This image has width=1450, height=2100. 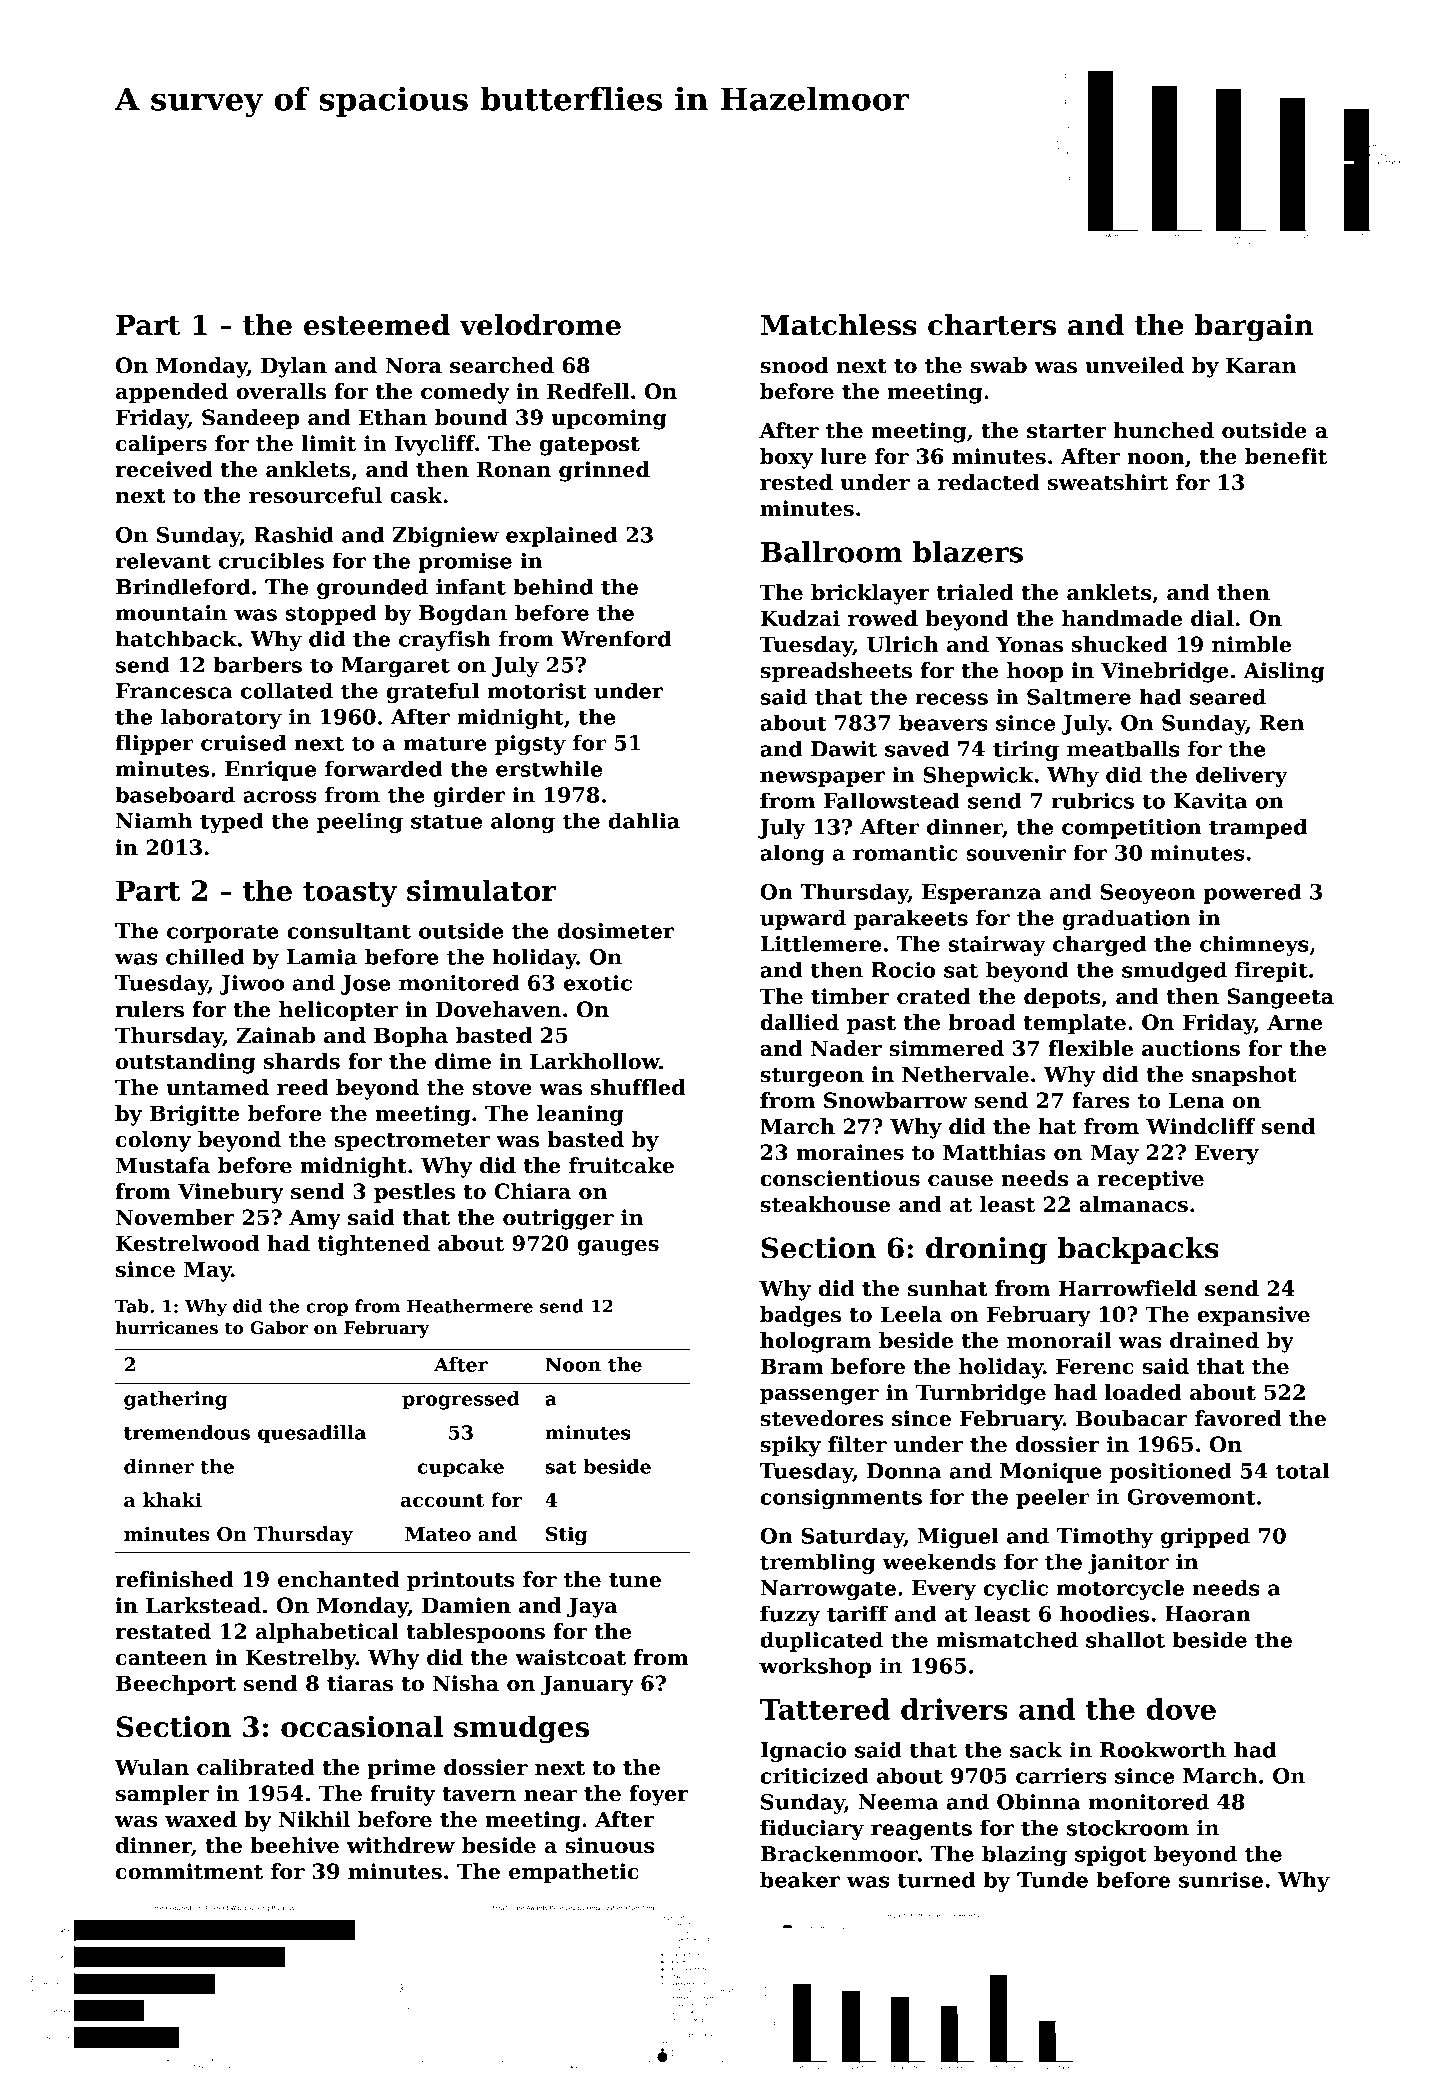 What do you see at coordinates (1254, 327) in the image?
I see `bargain` at bounding box center [1254, 327].
